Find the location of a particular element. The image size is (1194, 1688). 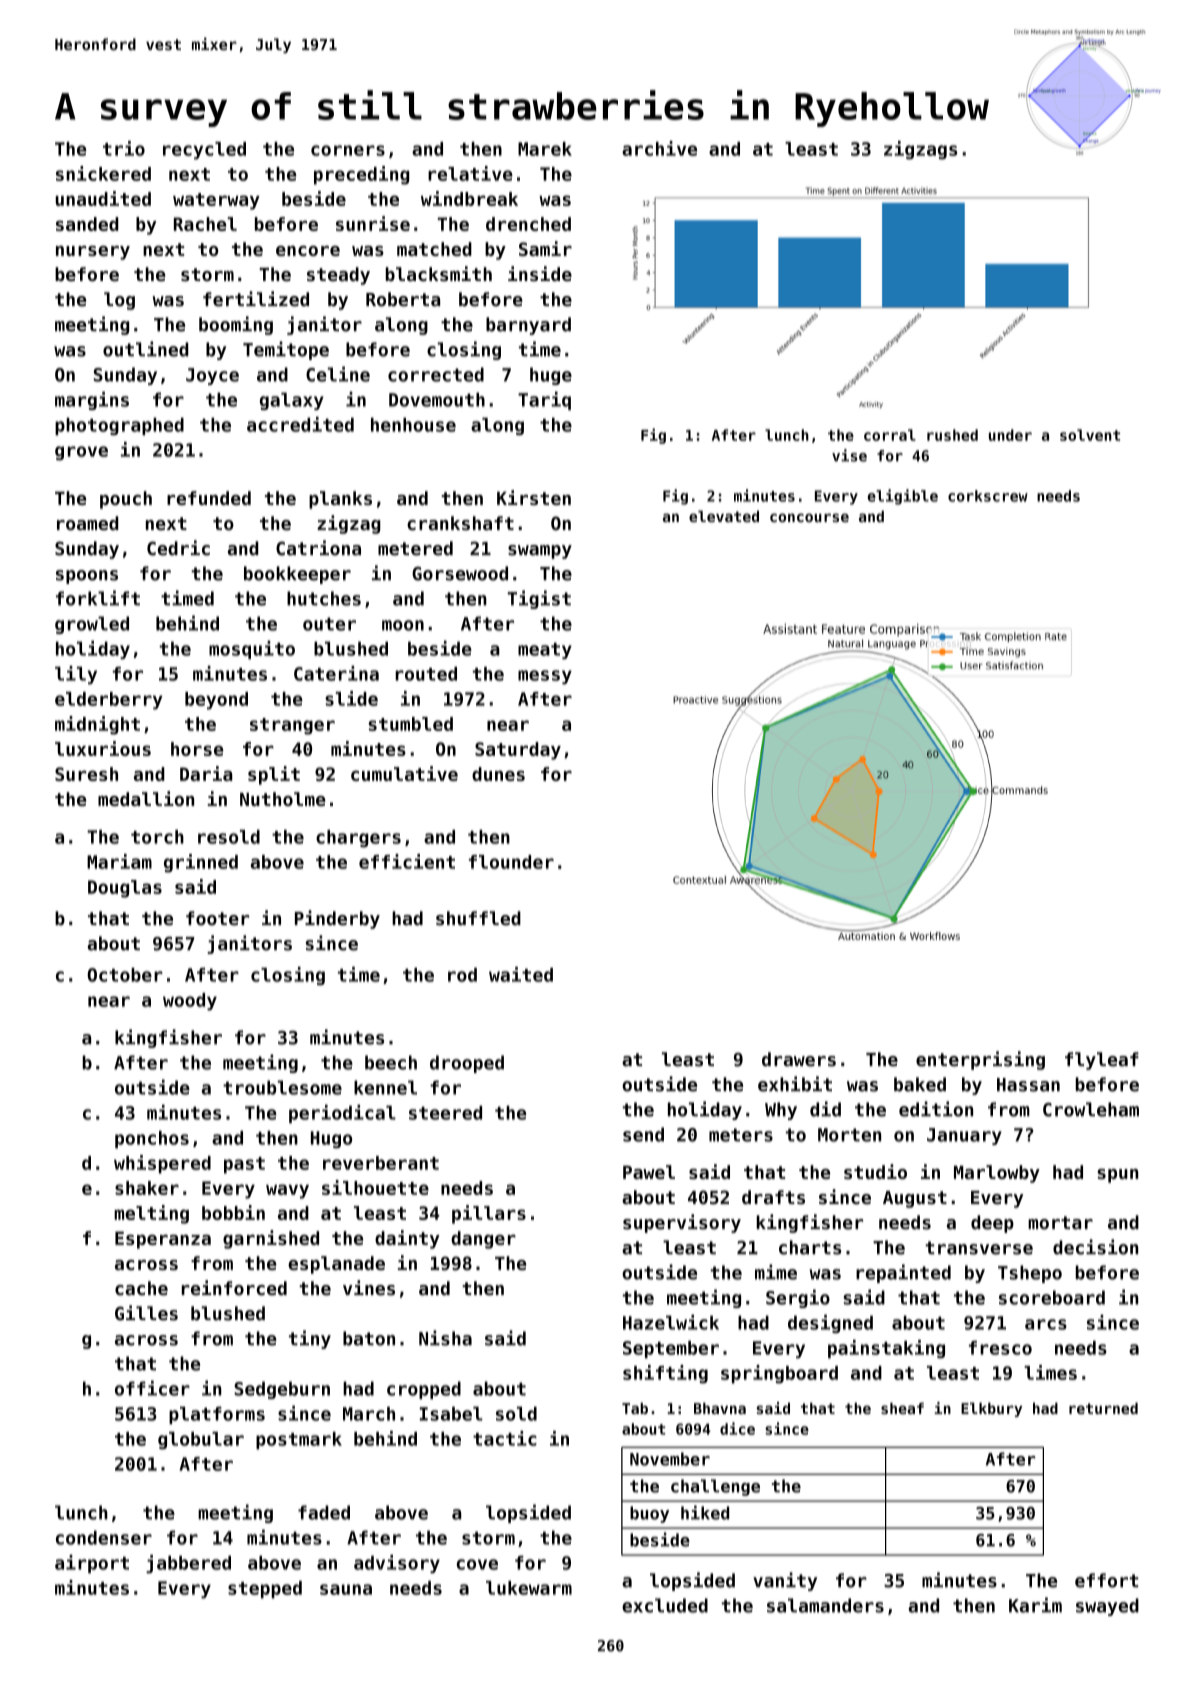

cache is located at coordinates (141, 1288).
